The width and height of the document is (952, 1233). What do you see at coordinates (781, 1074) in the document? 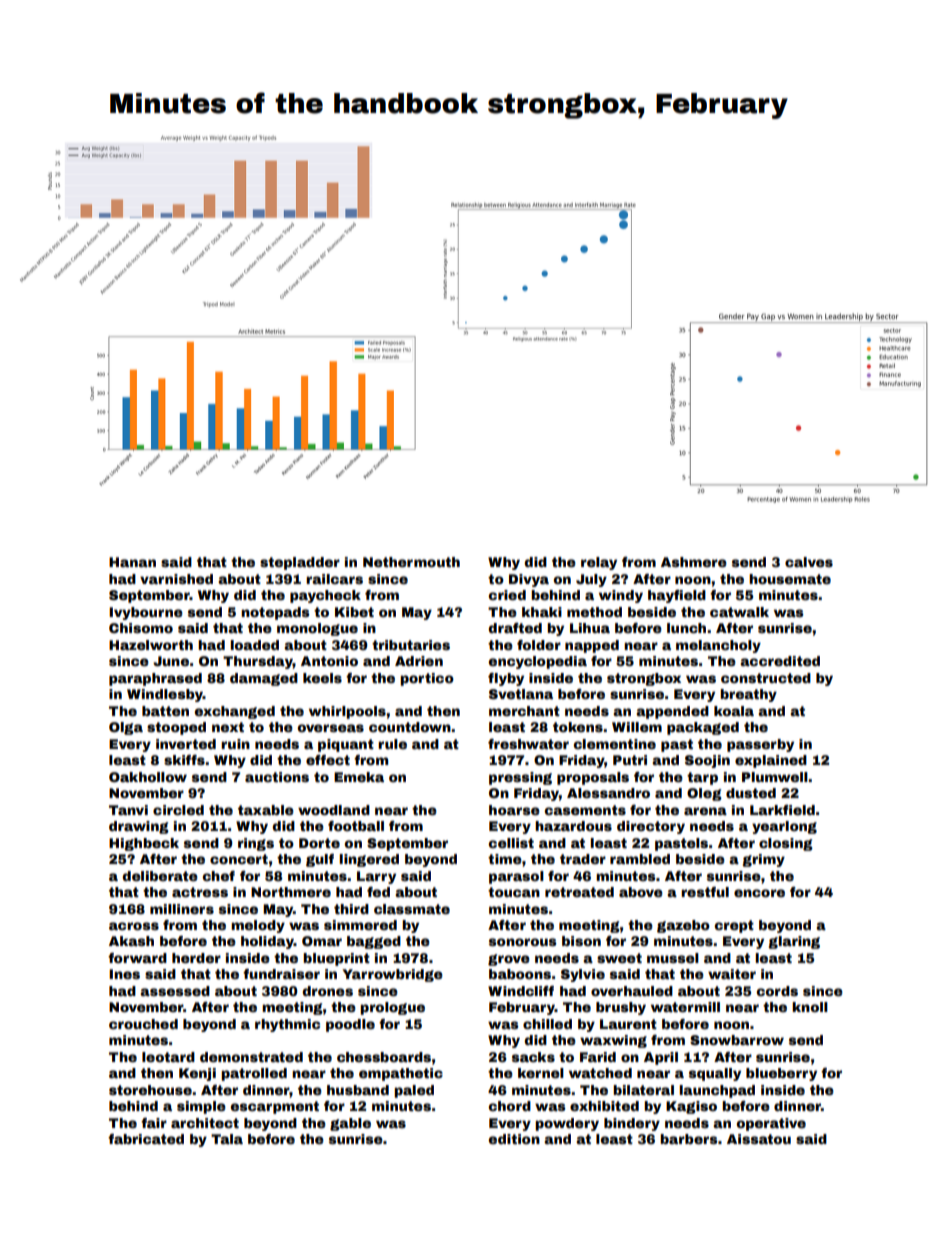
I see `blueberry` at bounding box center [781, 1074].
